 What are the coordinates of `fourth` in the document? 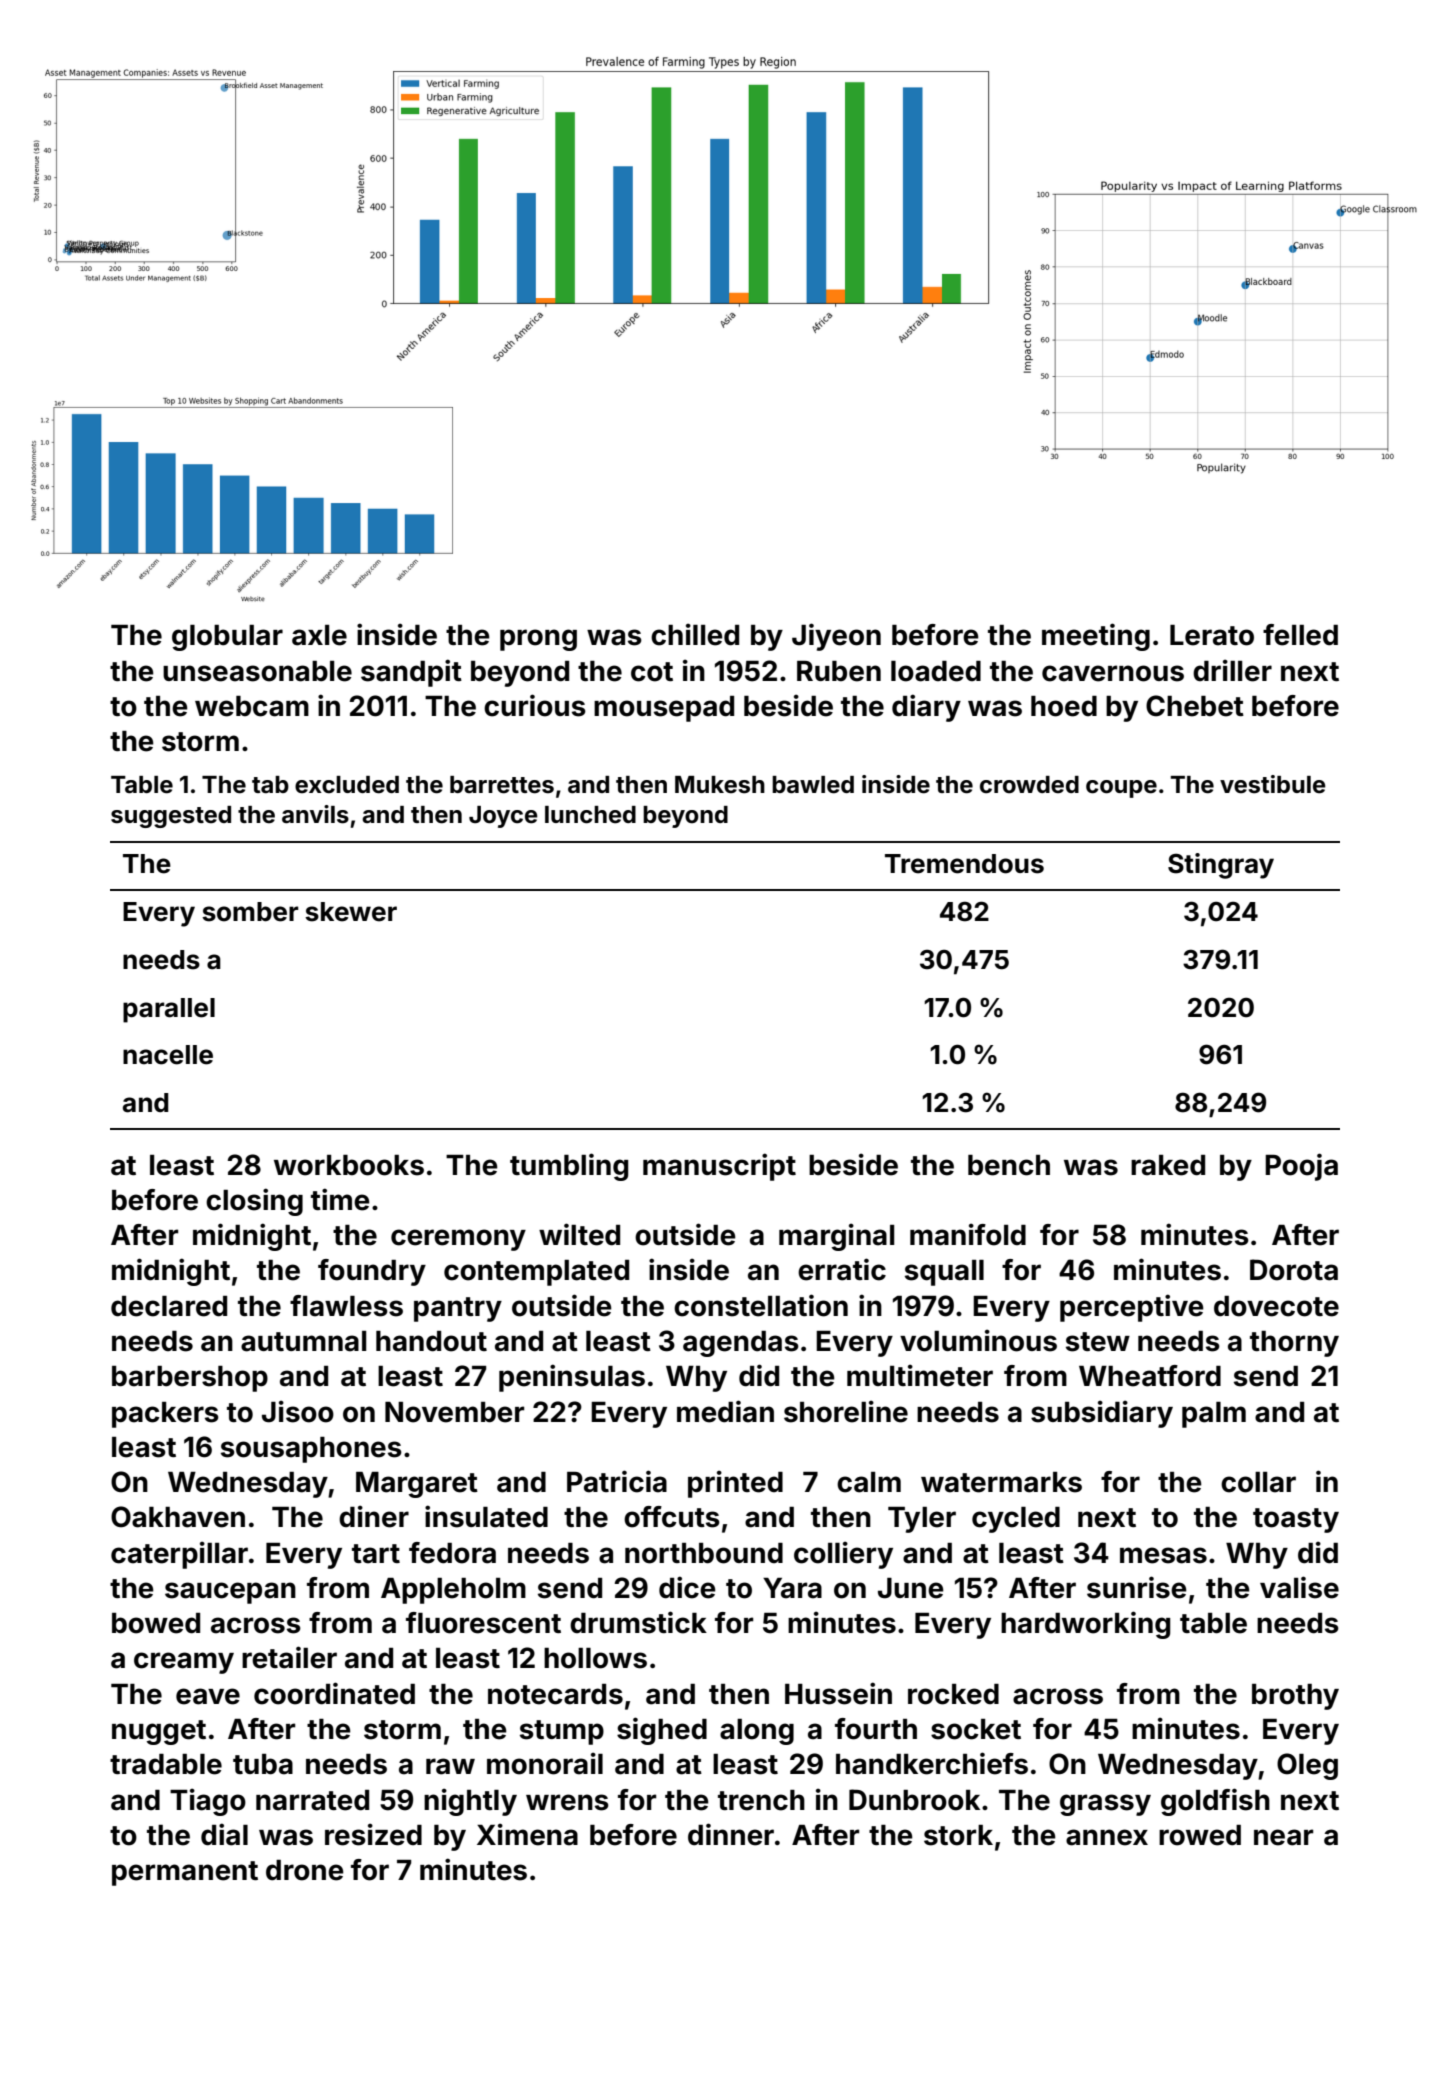 It's located at (876, 1729).
